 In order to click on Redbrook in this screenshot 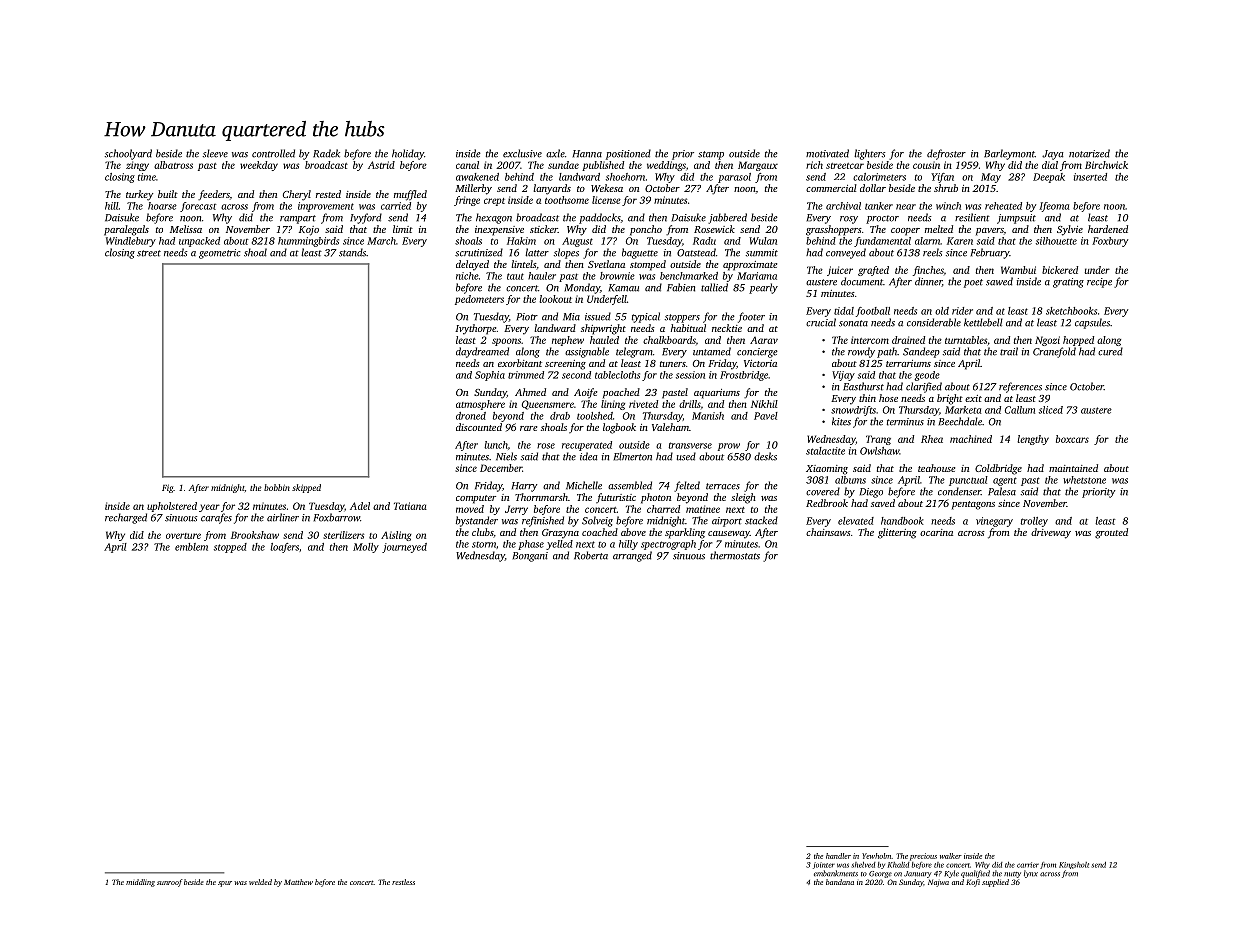, I will do `click(827, 503)`.
